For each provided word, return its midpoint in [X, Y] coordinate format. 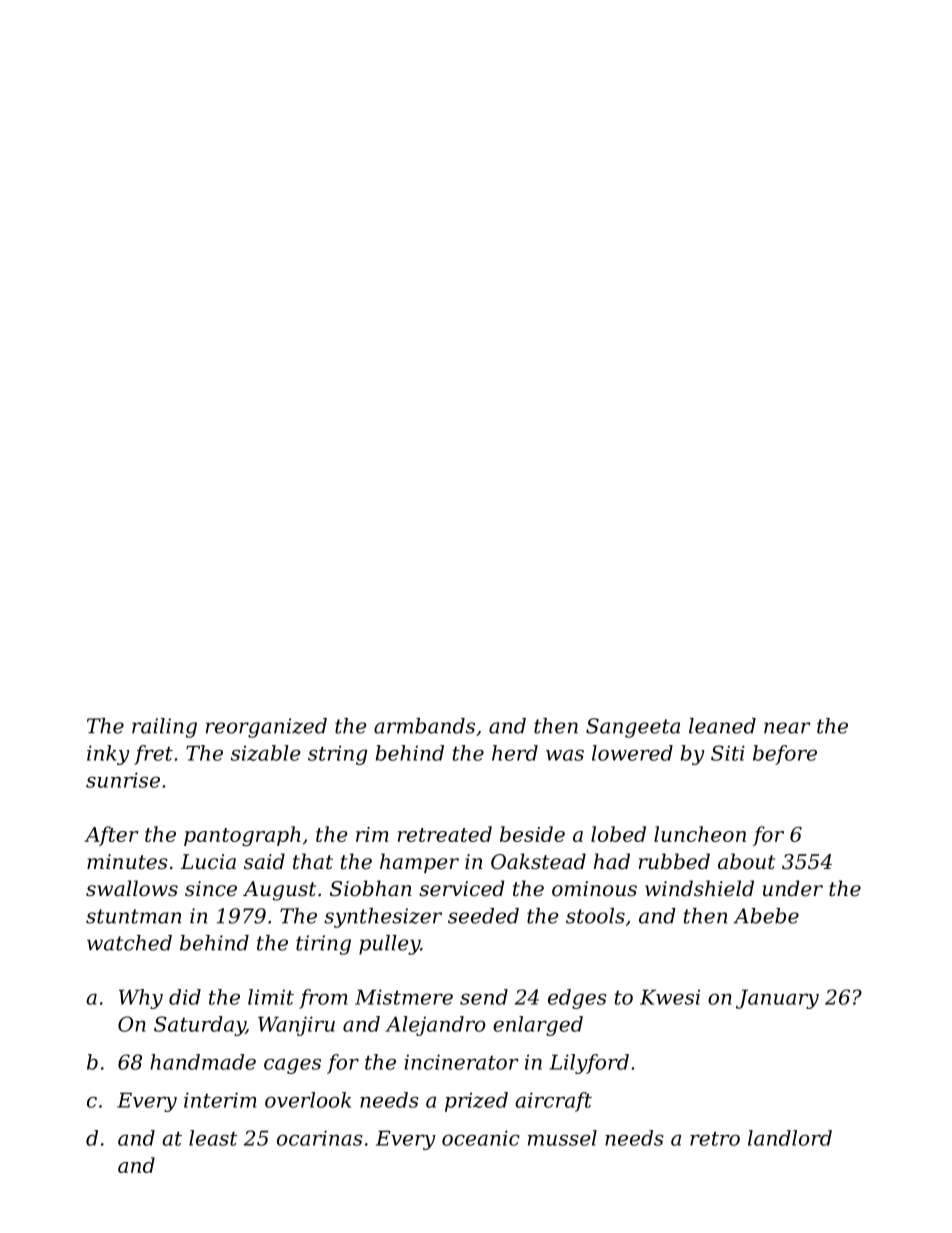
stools [595, 916]
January [777, 999]
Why [141, 999]
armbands [424, 726]
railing [164, 728]
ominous [594, 889]
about [746, 861]
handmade [203, 1062]
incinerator [461, 1062]
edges [577, 999]
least [213, 1138]
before [785, 755]
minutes [127, 862]
